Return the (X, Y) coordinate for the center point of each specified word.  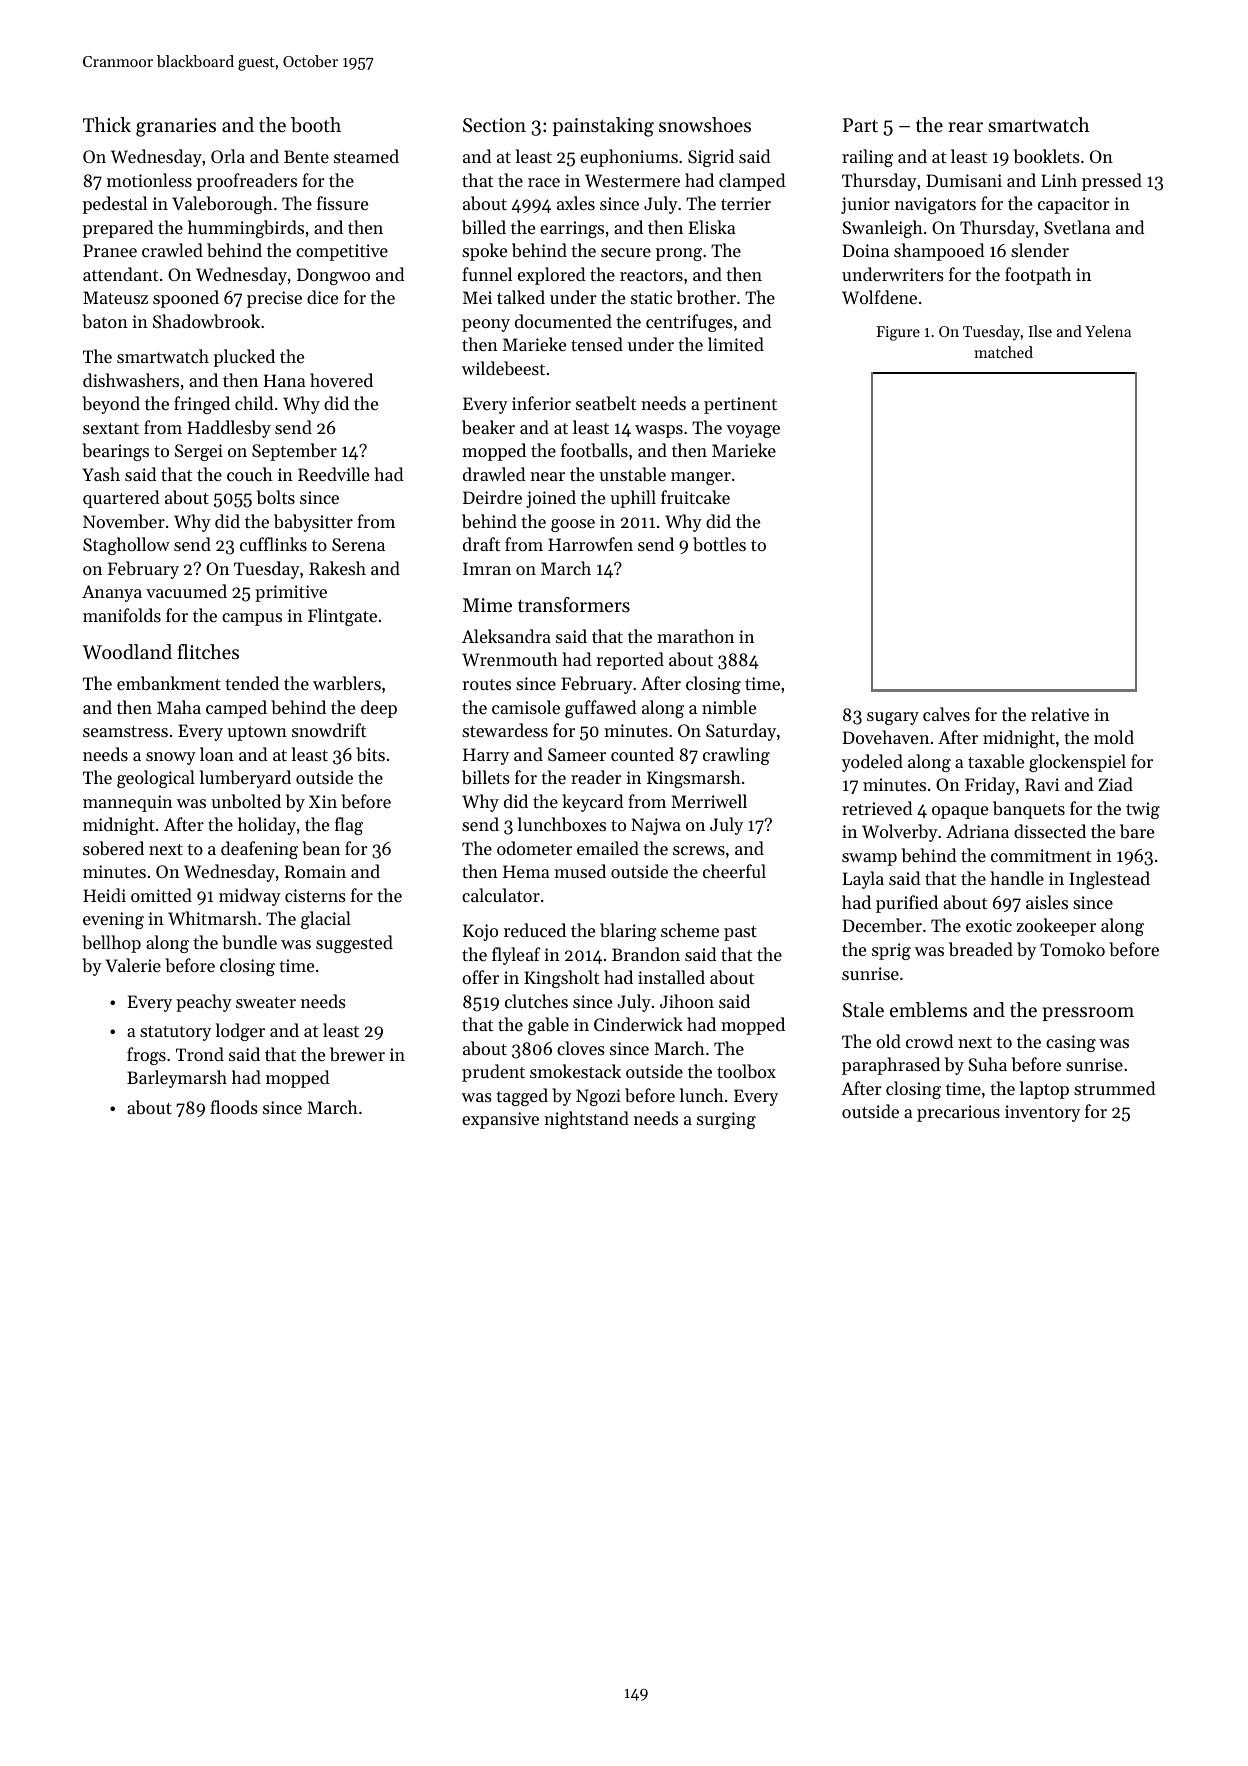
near (547, 476)
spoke (484, 252)
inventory (1042, 1113)
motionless (149, 180)
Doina (866, 250)
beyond (111, 405)
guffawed (601, 709)
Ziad (1115, 784)
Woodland (127, 651)
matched (1003, 352)
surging (726, 1120)
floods (234, 1107)
